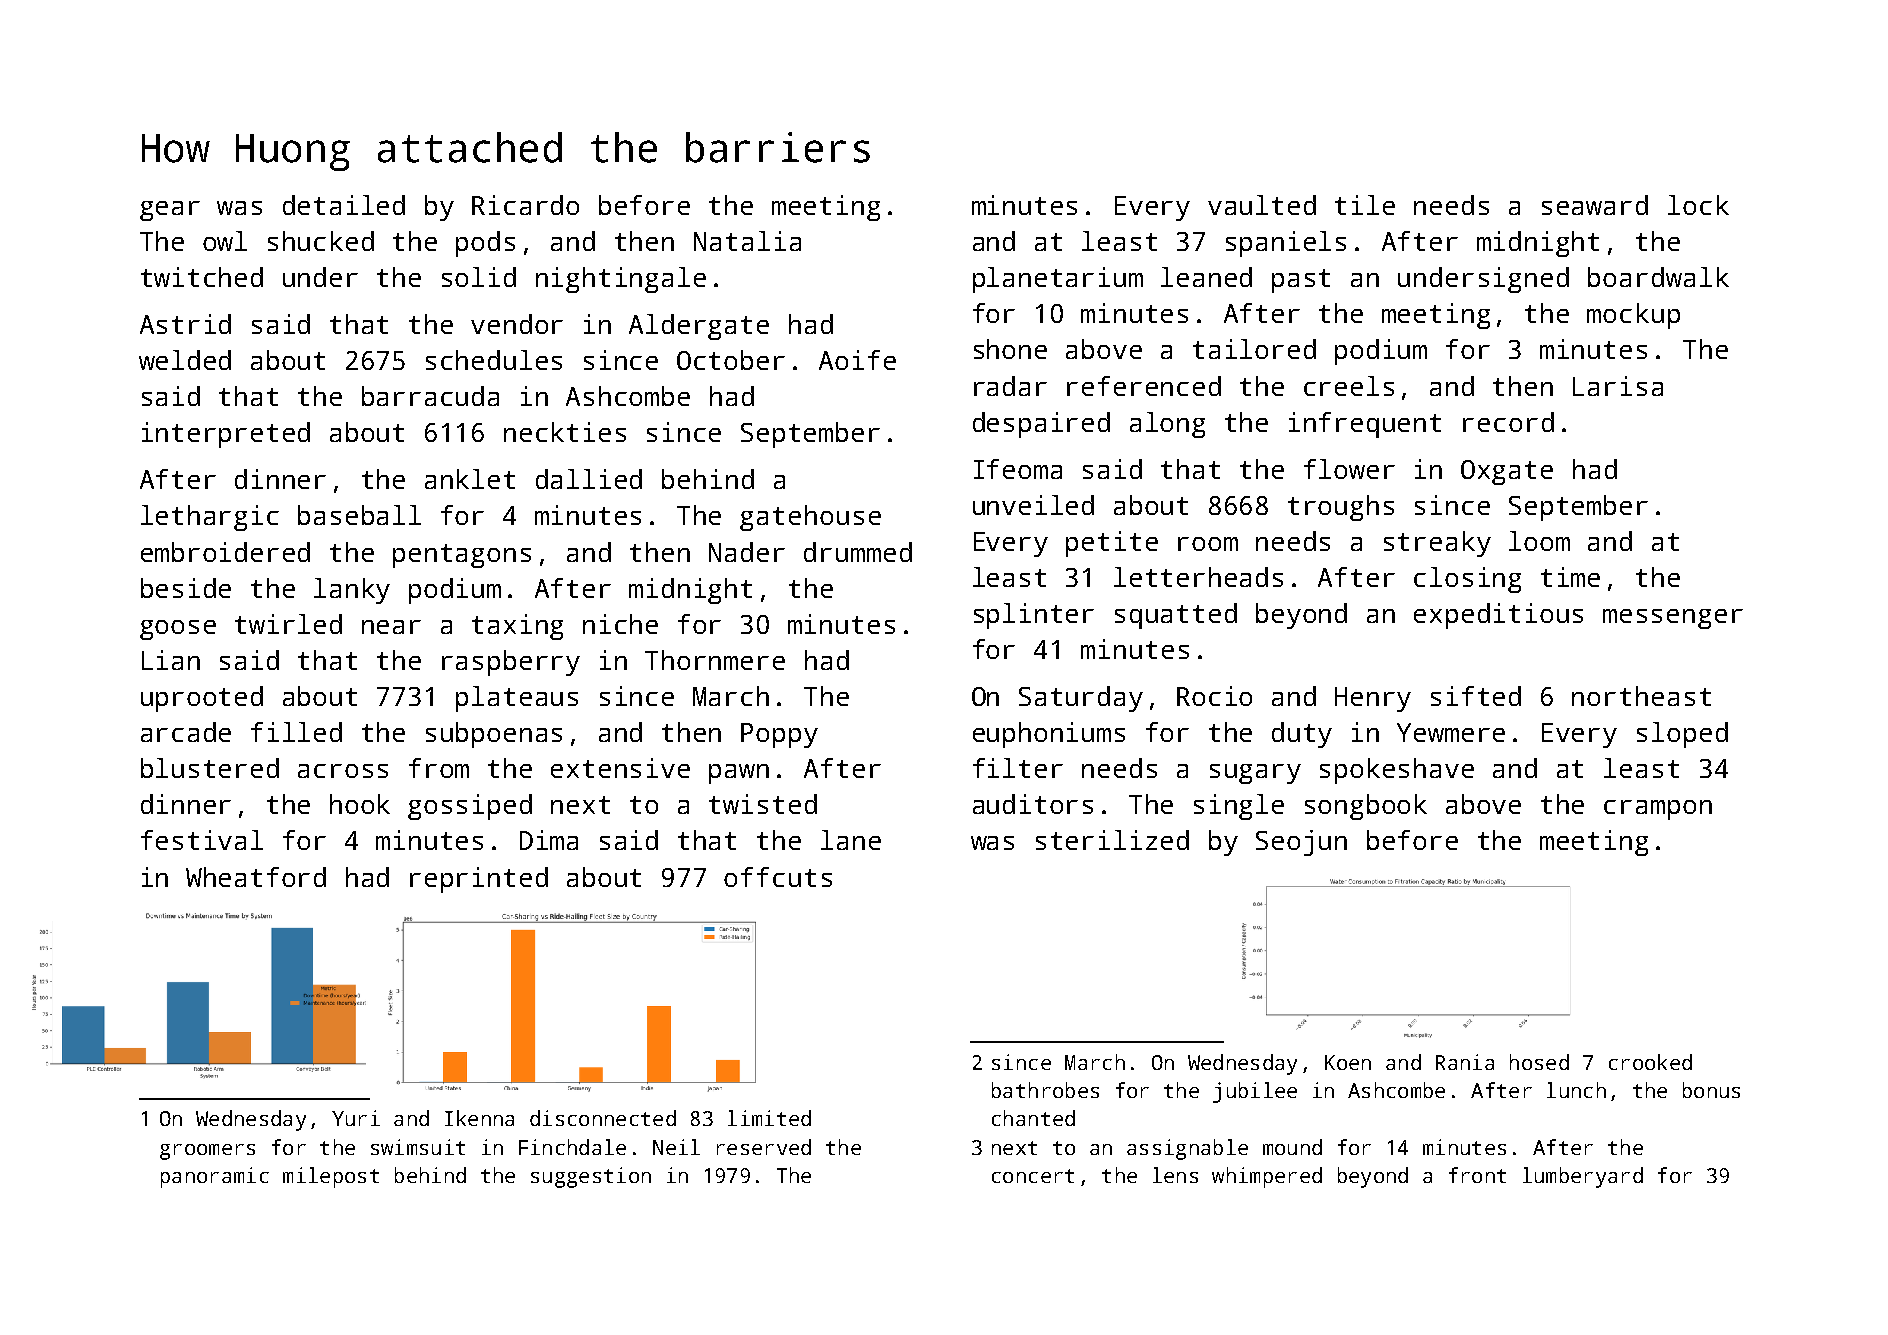 The image size is (1888, 1335). What do you see at coordinates (1508, 422) in the image?
I see `record` at bounding box center [1508, 422].
